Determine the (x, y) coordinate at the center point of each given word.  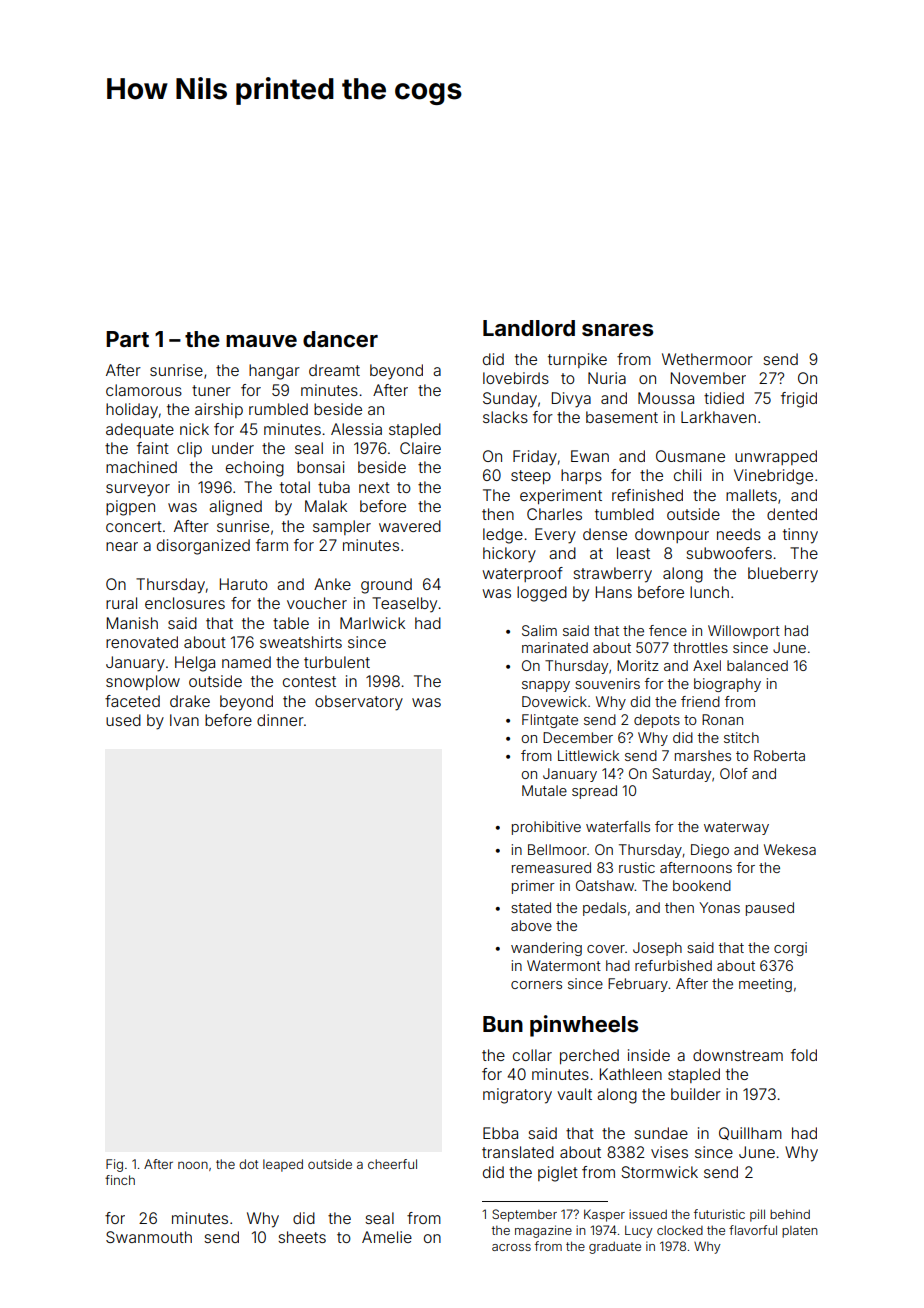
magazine (543, 1231)
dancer (340, 339)
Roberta (779, 755)
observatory (359, 703)
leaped (283, 1165)
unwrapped (776, 457)
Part (127, 339)
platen (800, 1232)
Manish (132, 623)
